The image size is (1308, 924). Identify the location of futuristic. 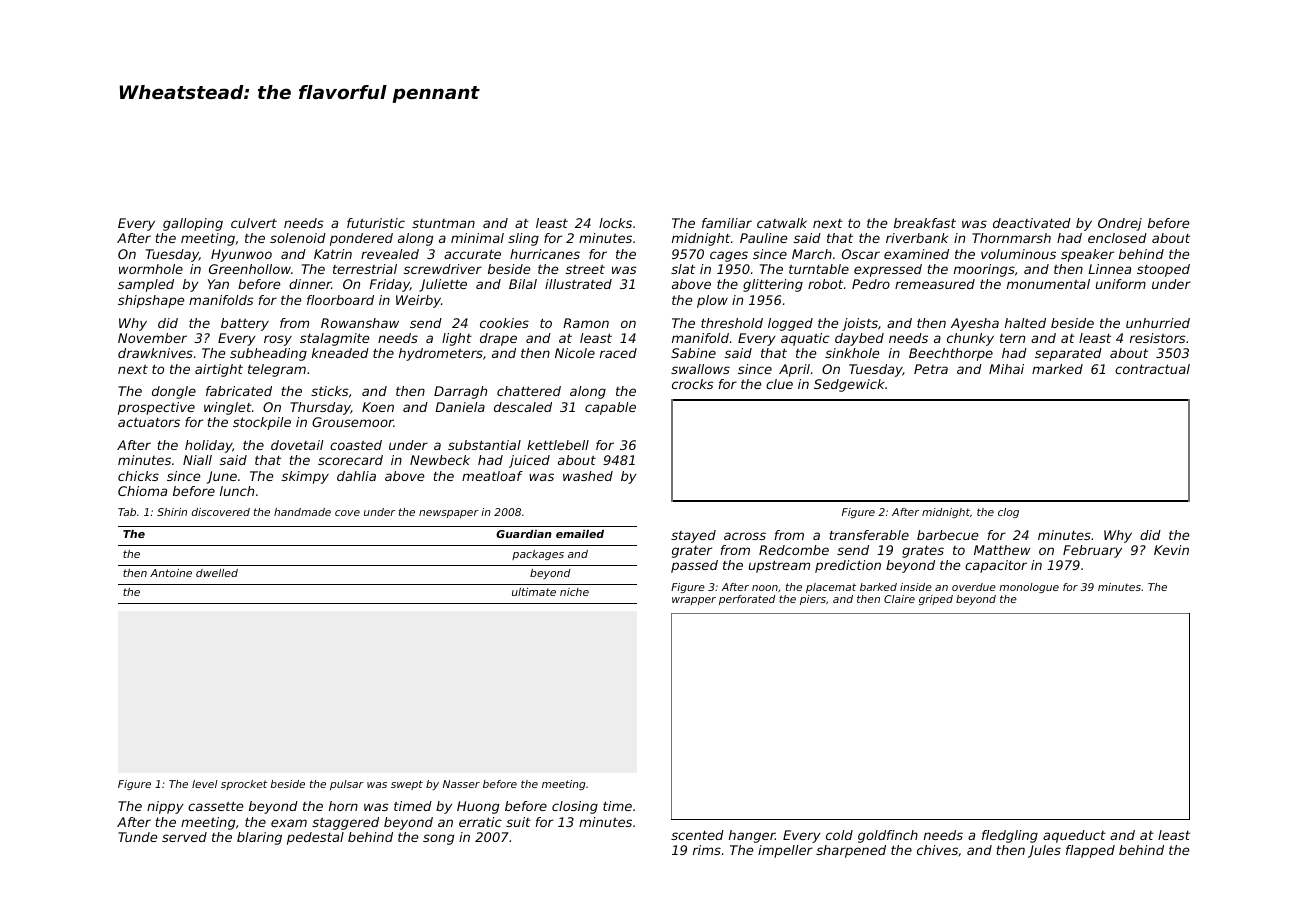
(376, 223).
